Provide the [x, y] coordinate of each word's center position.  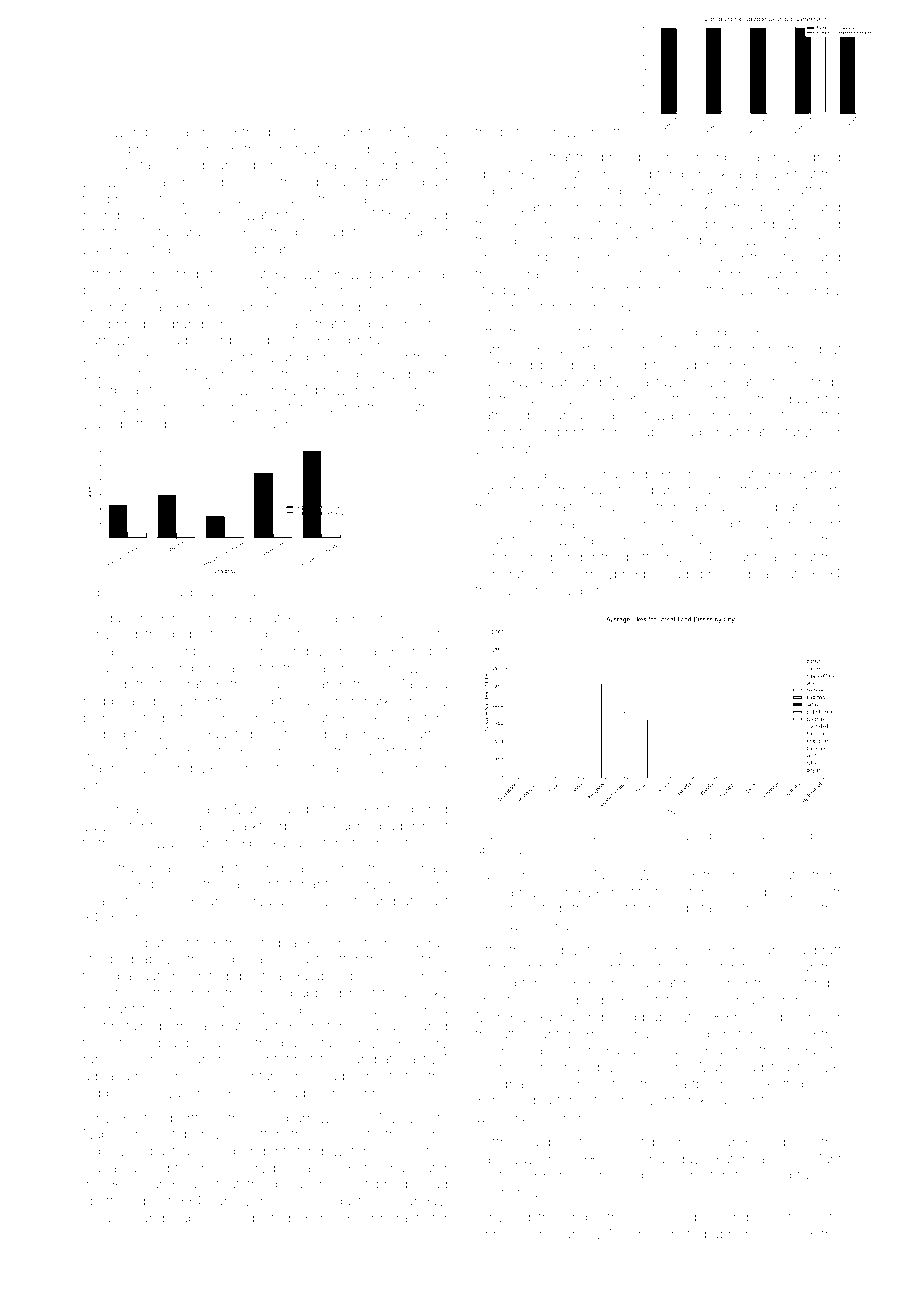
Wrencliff [593, 131]
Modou [425, 132]
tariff [154, 164]
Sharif [739, 556]
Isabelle [194, 1218]
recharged [204, 619]
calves [409, 634]
